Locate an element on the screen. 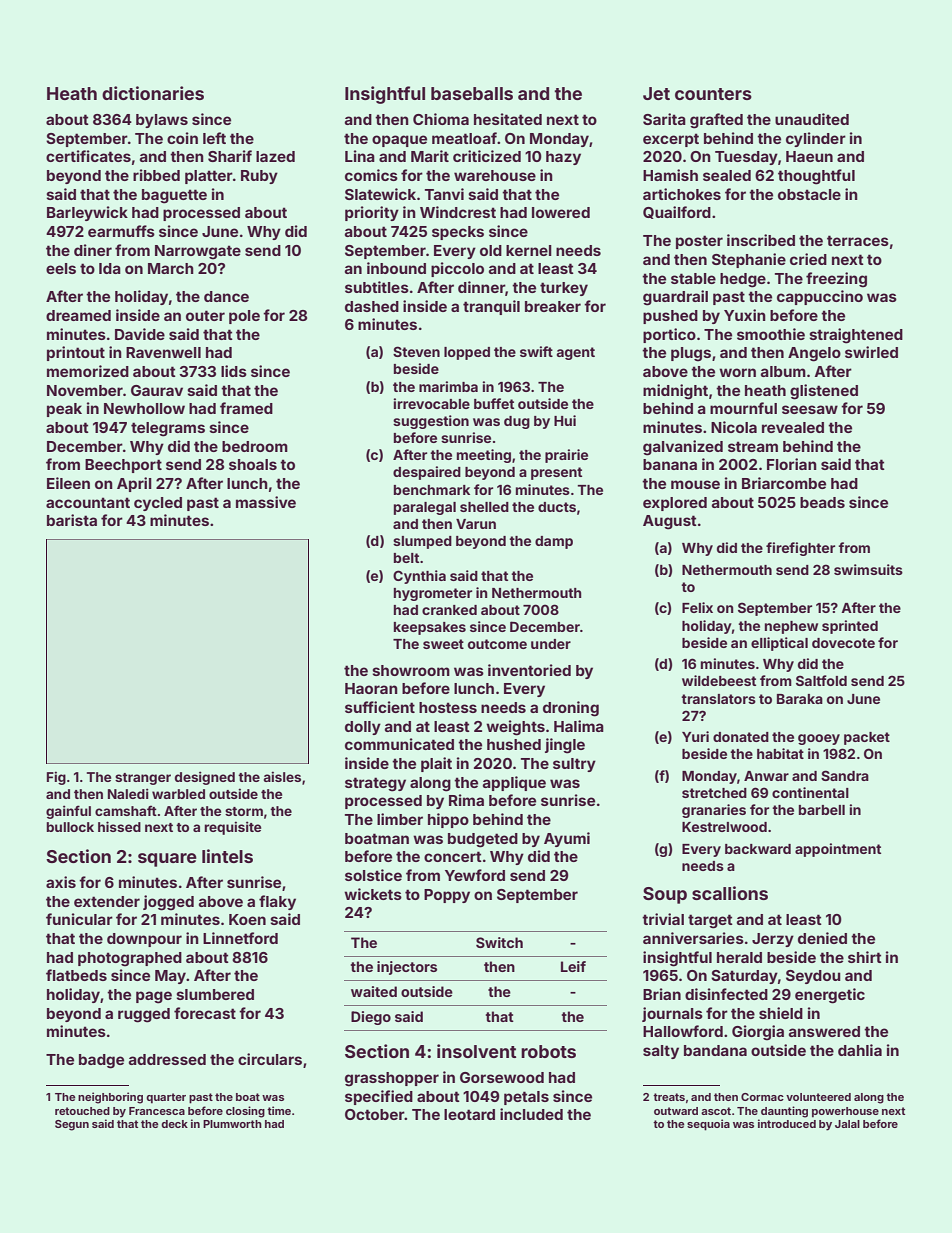 Image resolution: width=952 pixels, height=1233 pixels. Haoran is located at coordinates (371, 688).
